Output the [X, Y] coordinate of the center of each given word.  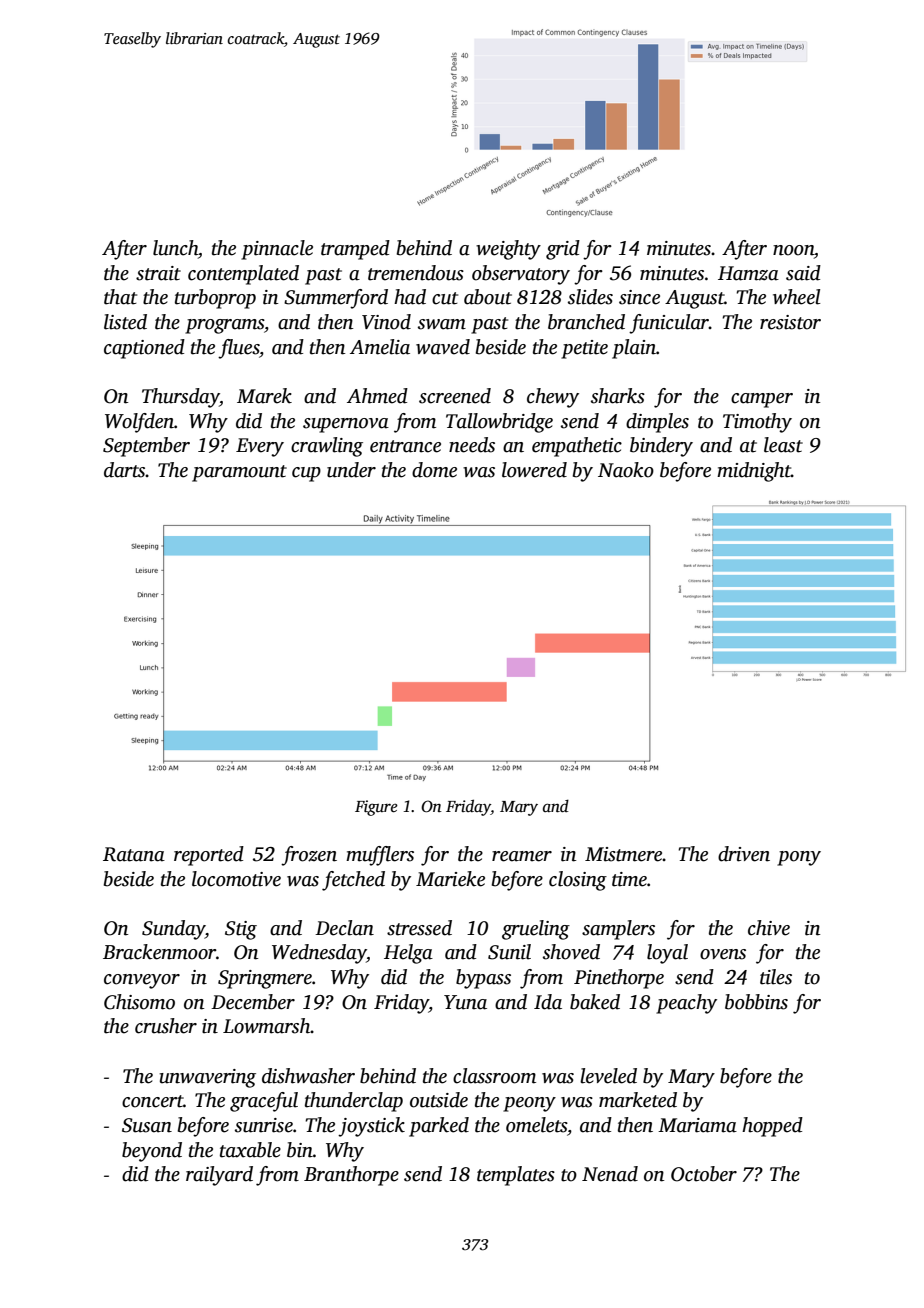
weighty [508, 250]
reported [209, 856]
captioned [144, 349]
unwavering [207, 1078]
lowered [534, 470]
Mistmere [624, 854]
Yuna [465, 1002]
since [639, 297]
